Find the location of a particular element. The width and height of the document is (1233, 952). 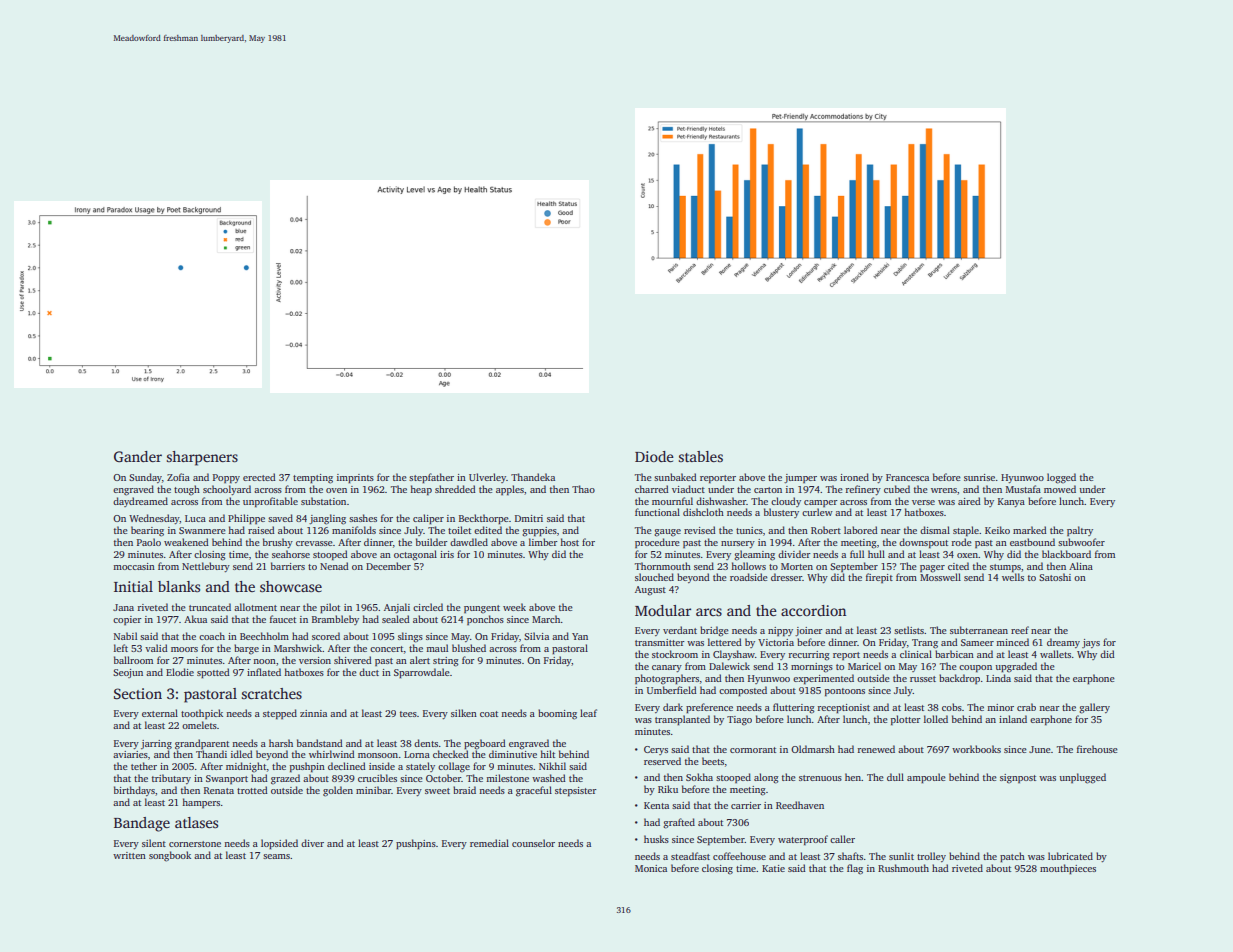

flag is located at coordinates (855, 869).
